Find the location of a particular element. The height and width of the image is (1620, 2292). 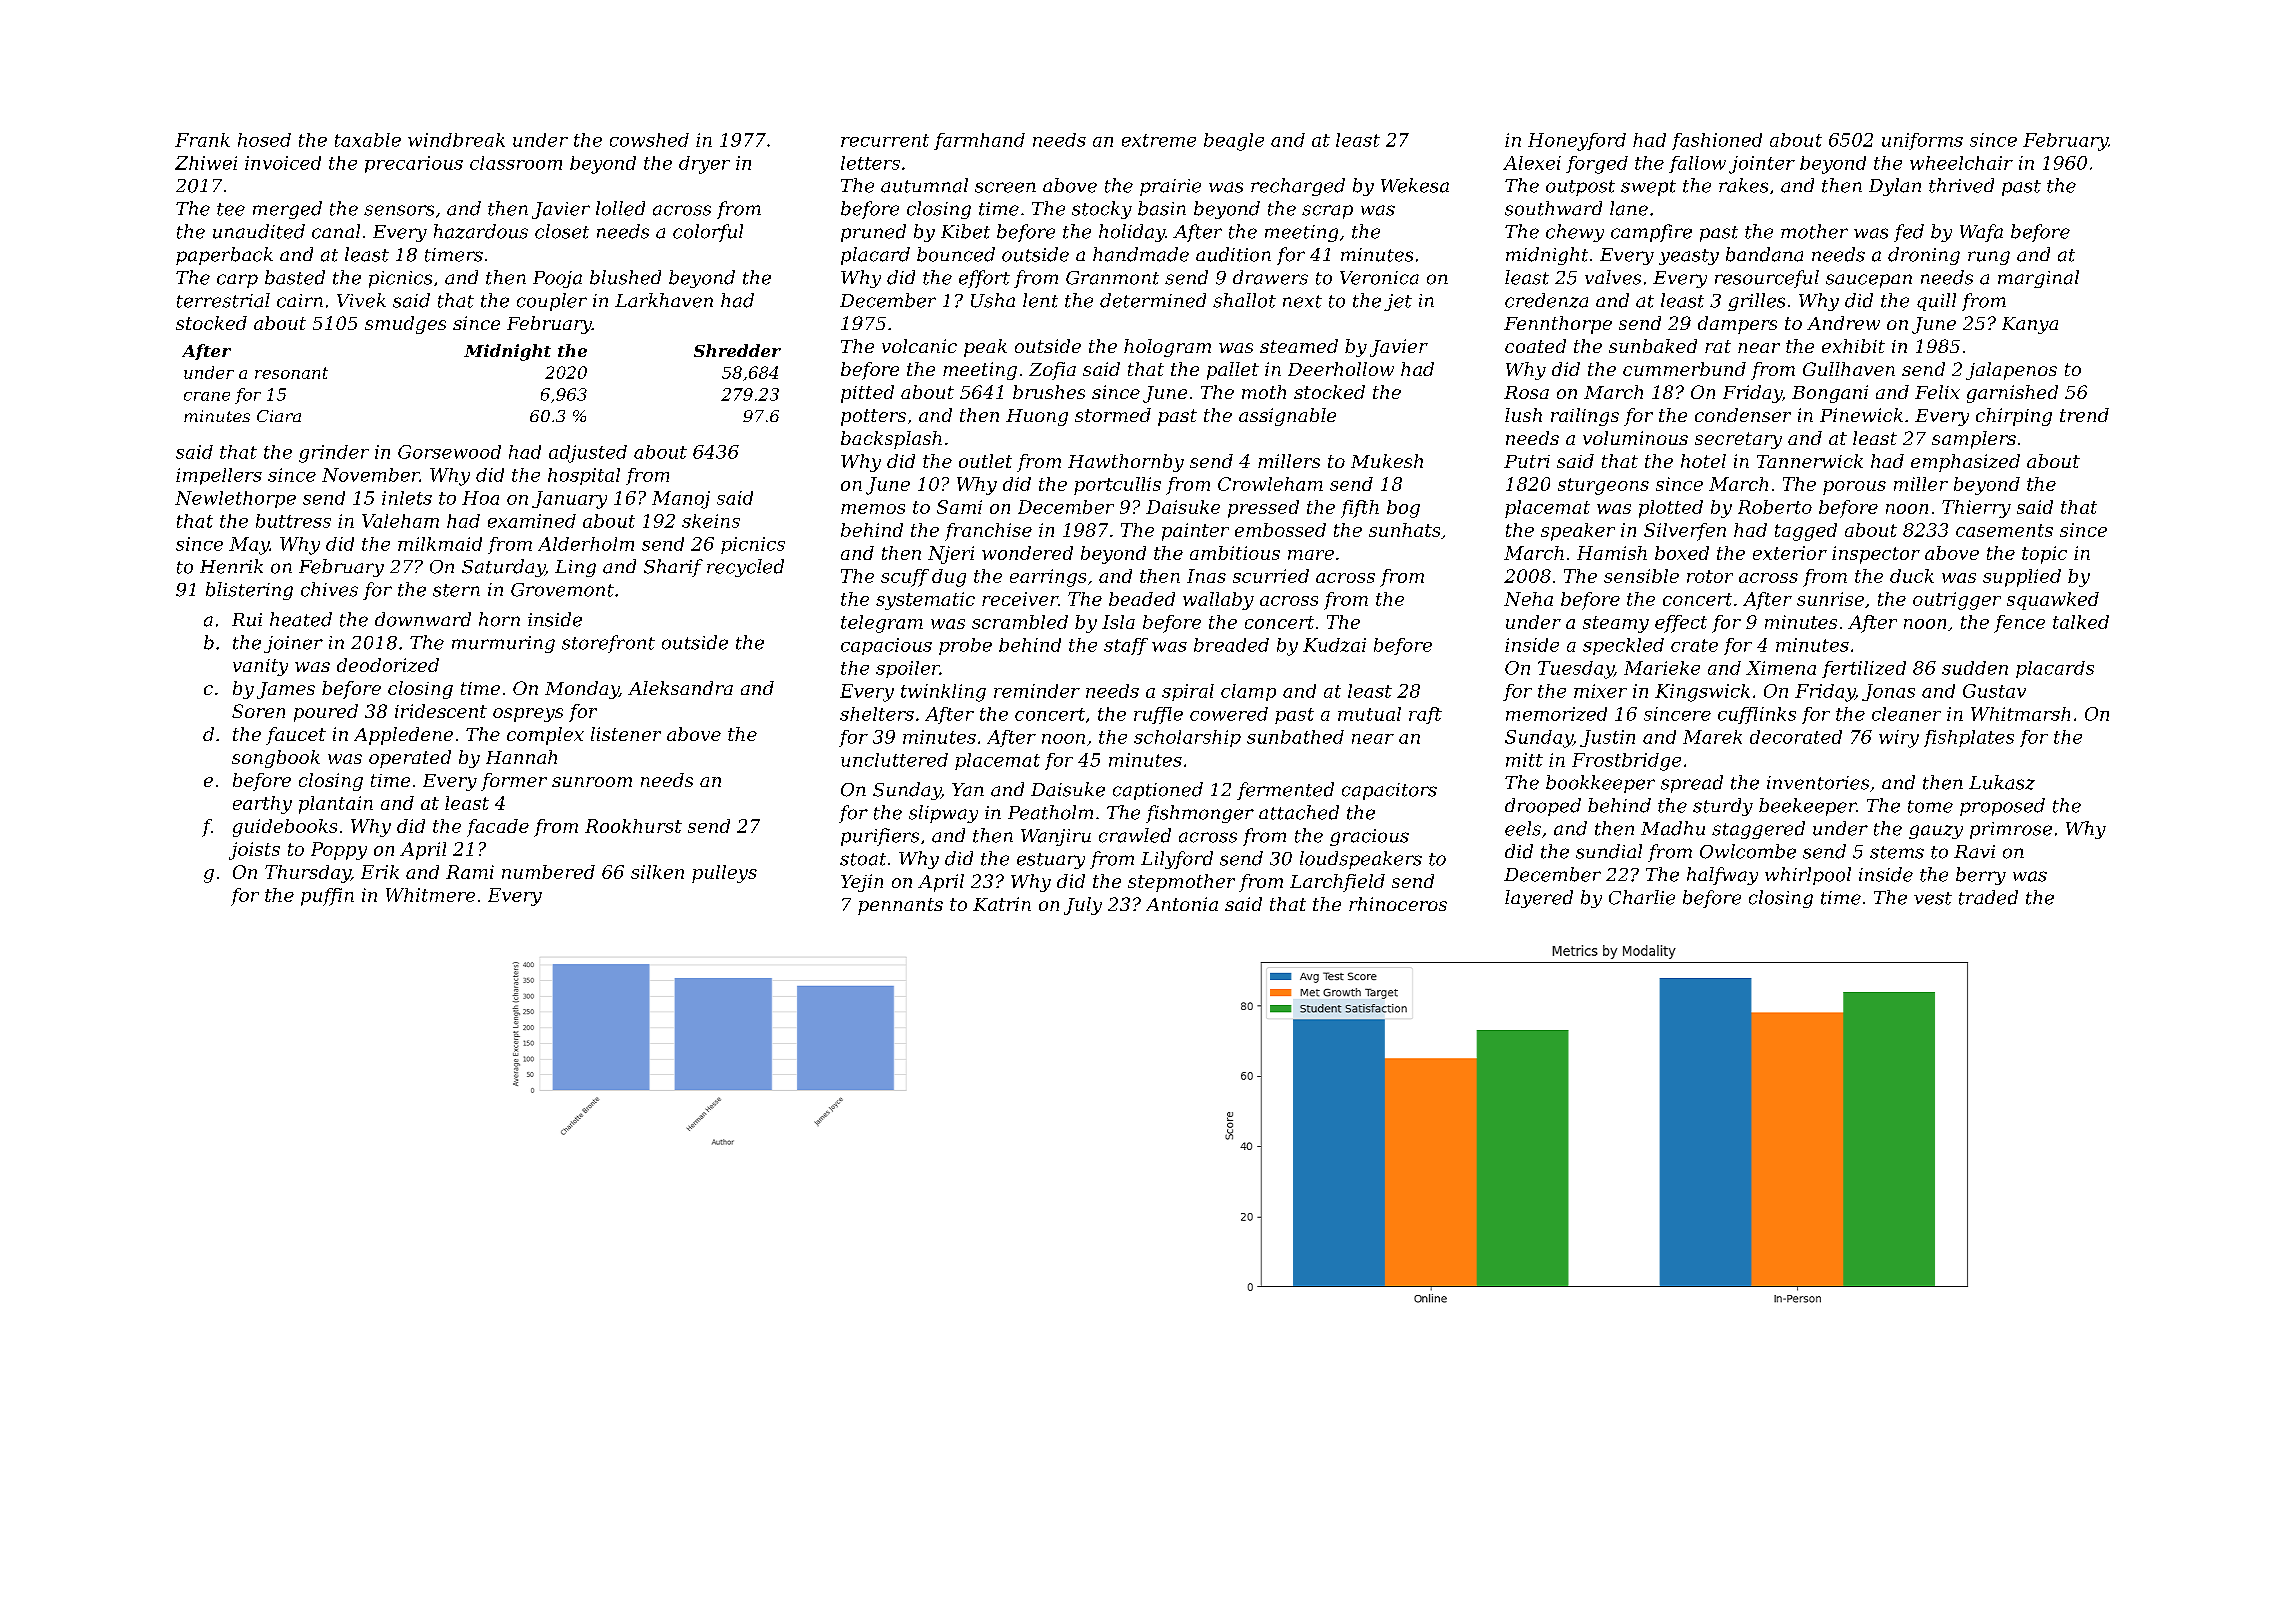

fertilized is located at coordinates (1864, 669).
